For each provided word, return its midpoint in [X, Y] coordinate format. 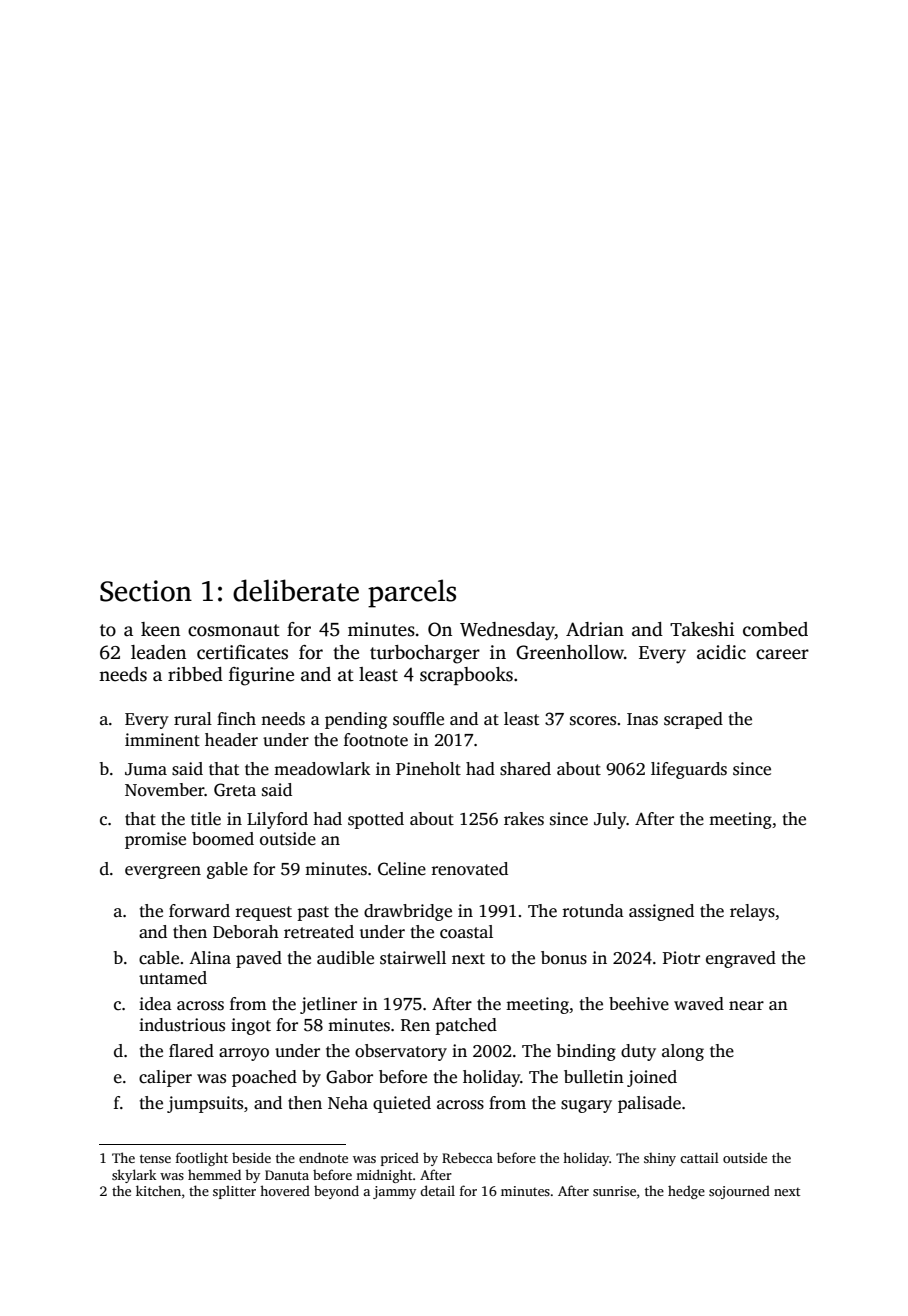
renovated [469, 869]
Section [146, 591]
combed [775, 629]
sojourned [739, 1192]
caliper [165, 1078]
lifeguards [689, 770]
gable [227, 870]
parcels [412, 593]
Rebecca [467, 1158]
